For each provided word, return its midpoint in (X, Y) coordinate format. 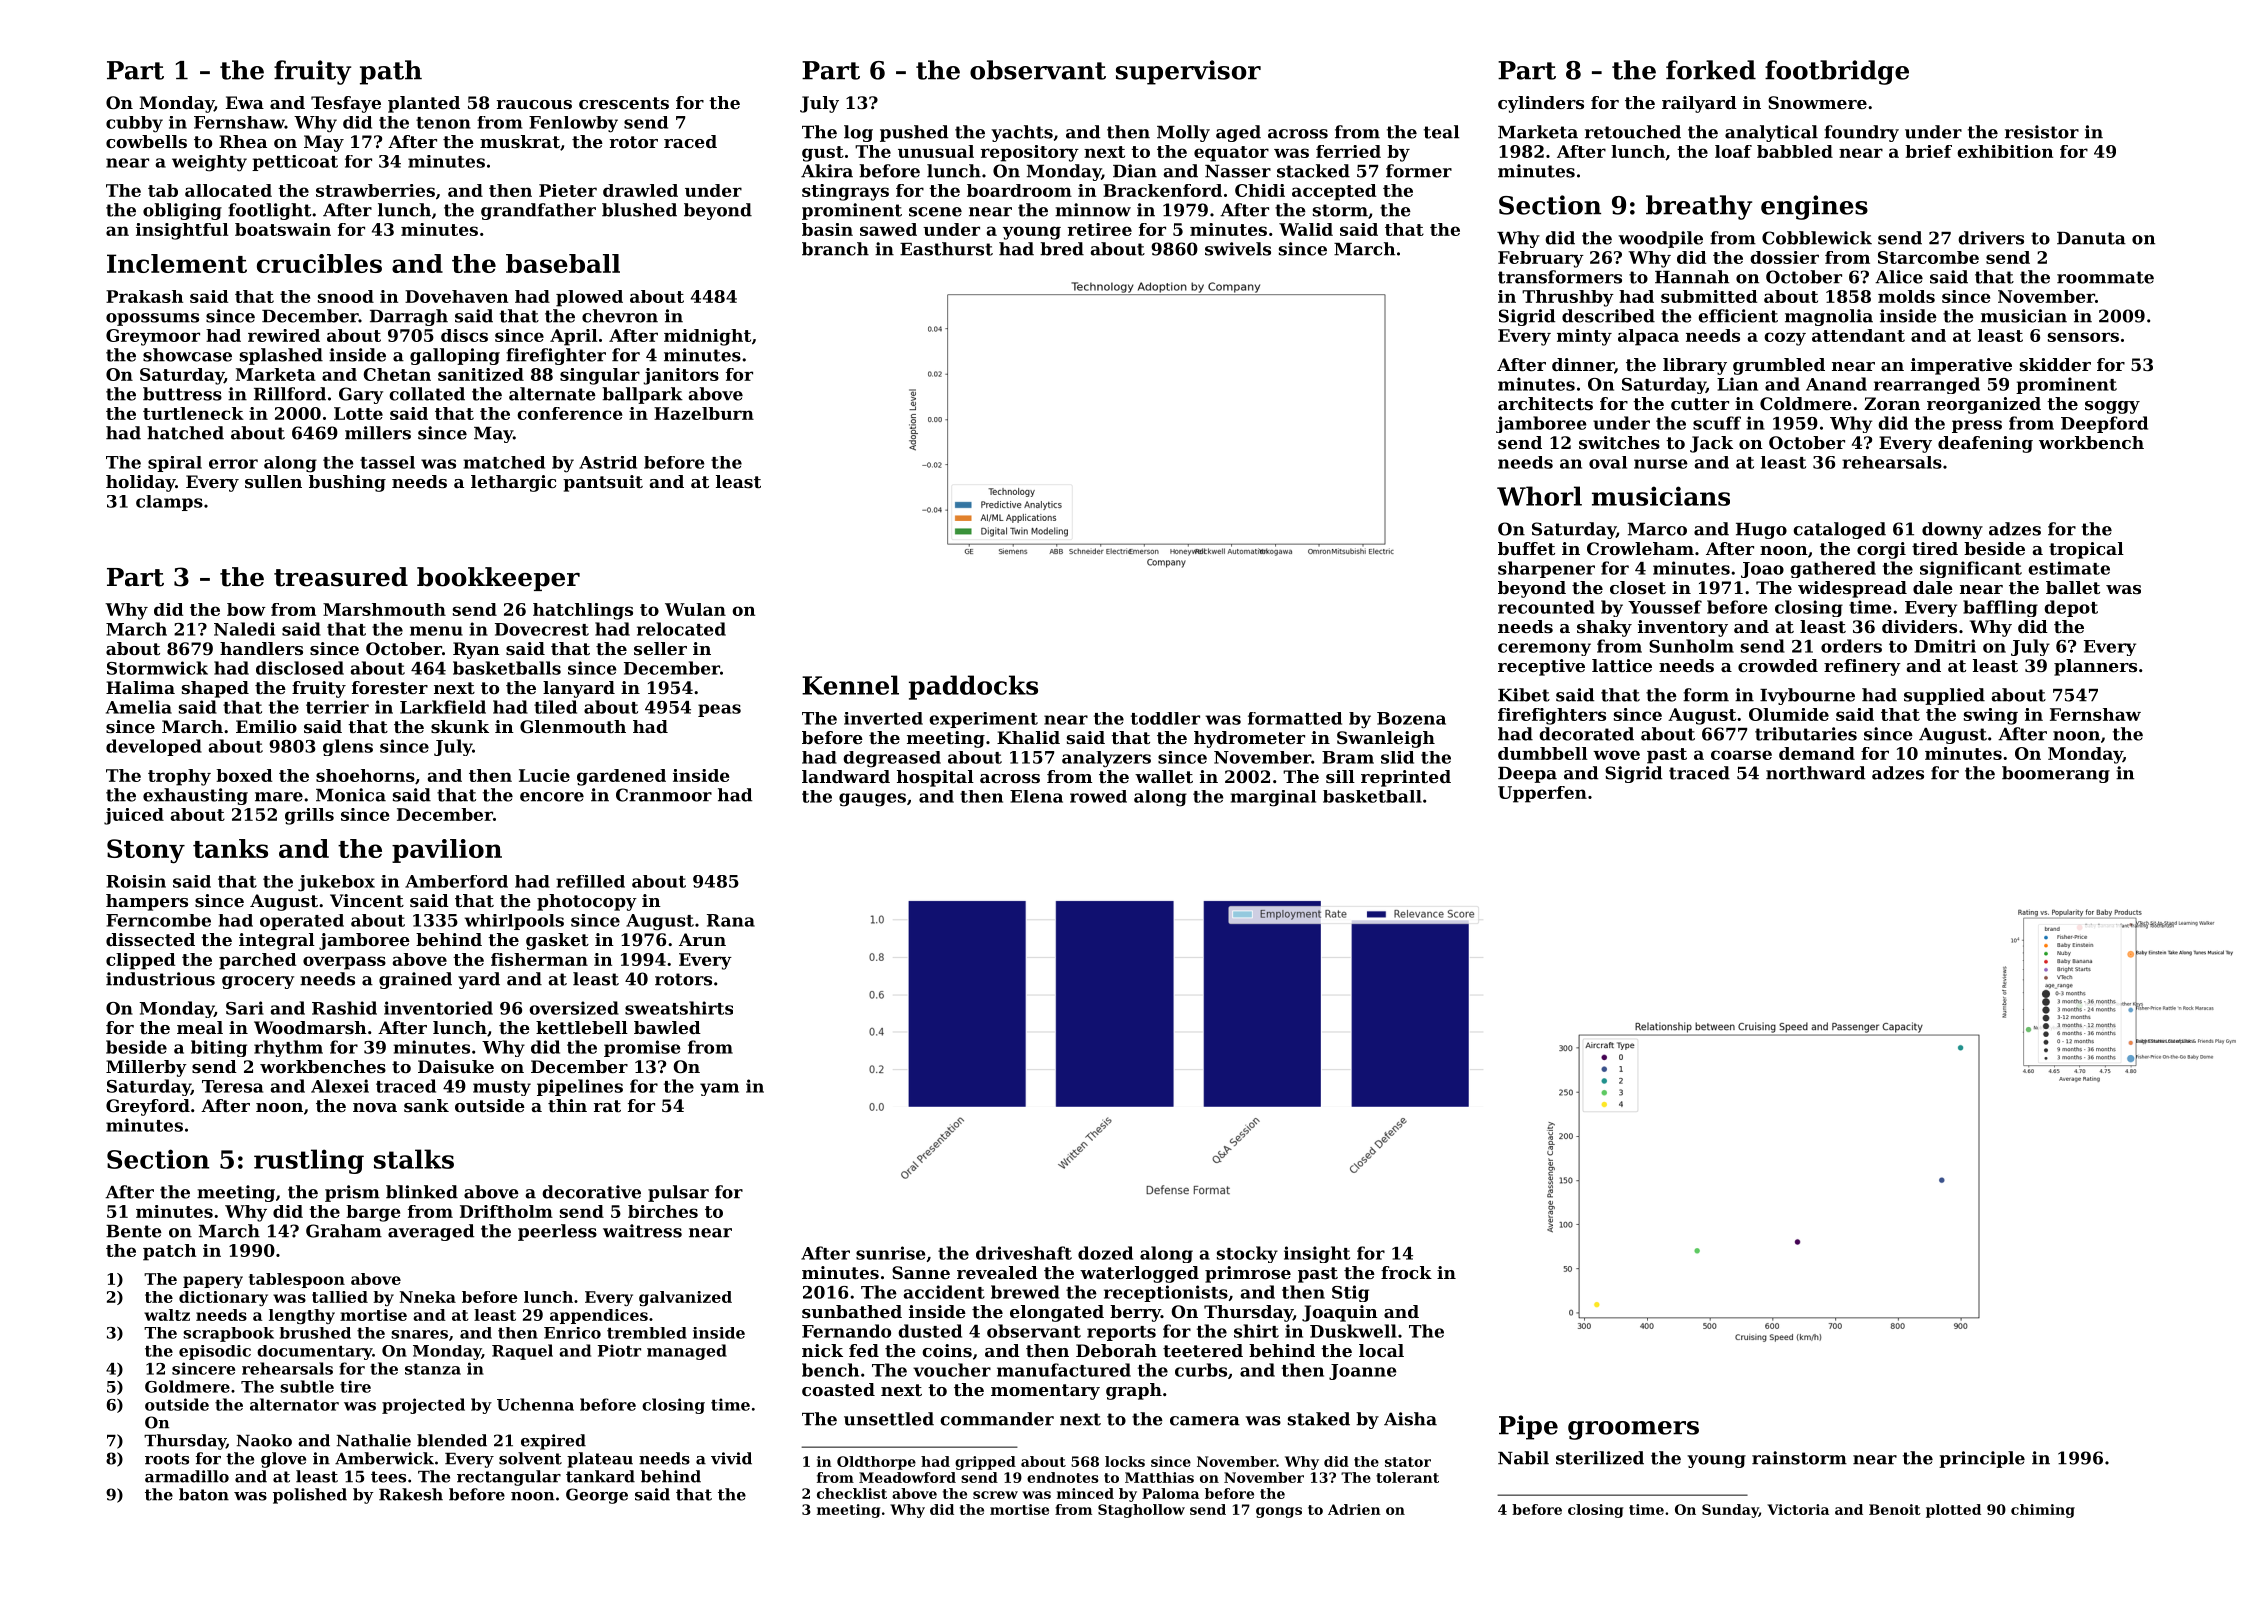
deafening (1985, 444)
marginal (1273, 798)
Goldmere (187, 1386)
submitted (1709, 296)
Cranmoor (664, 795)
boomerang (2056, 774)
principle (1982, 1459)
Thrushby (1568, 298)
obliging (182, 211)
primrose (1248, 1274)
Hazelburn (704, 413)
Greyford (148, 1107)
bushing (347, 483)
